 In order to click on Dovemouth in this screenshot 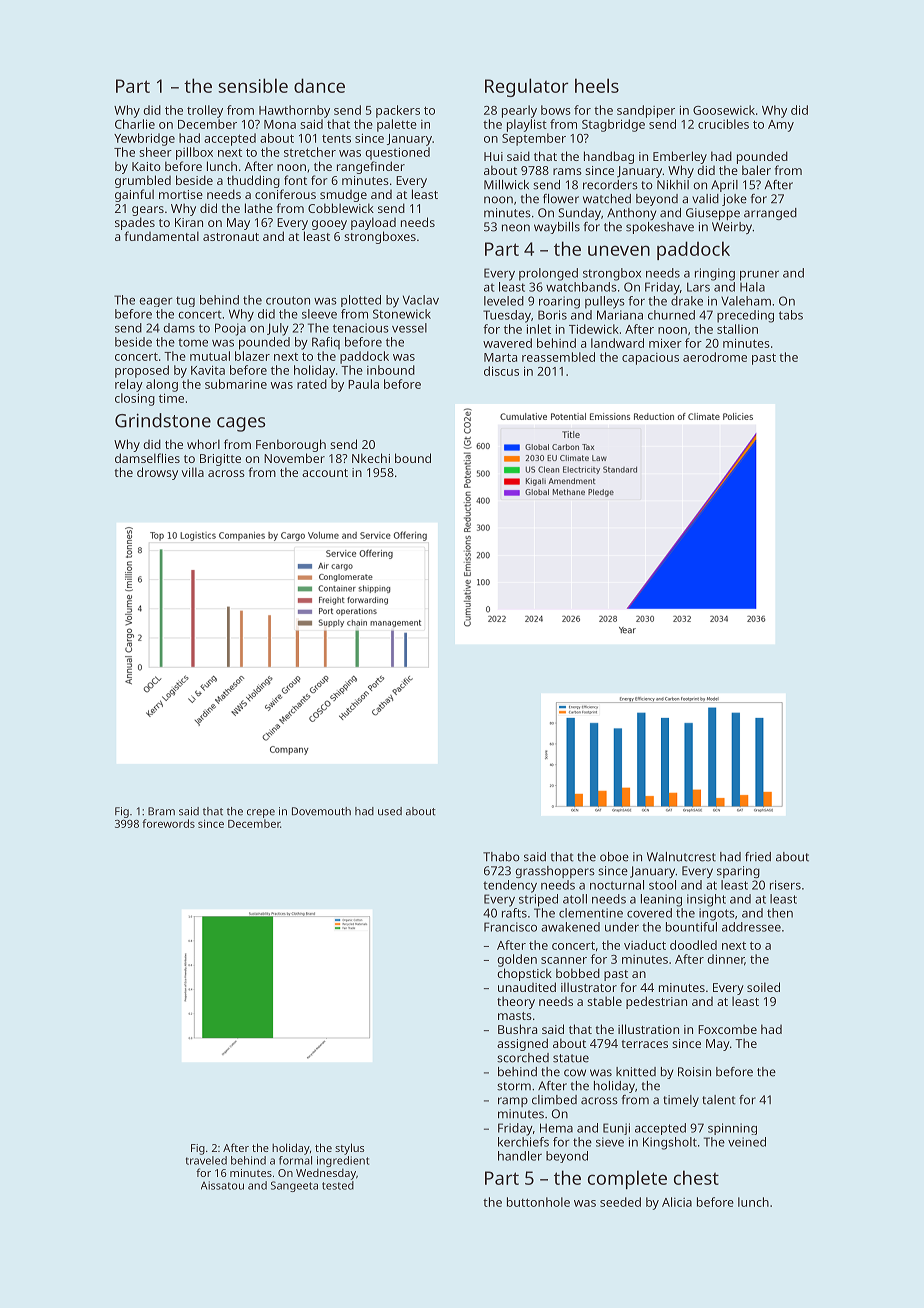, I will do `click(321, 811)`.
